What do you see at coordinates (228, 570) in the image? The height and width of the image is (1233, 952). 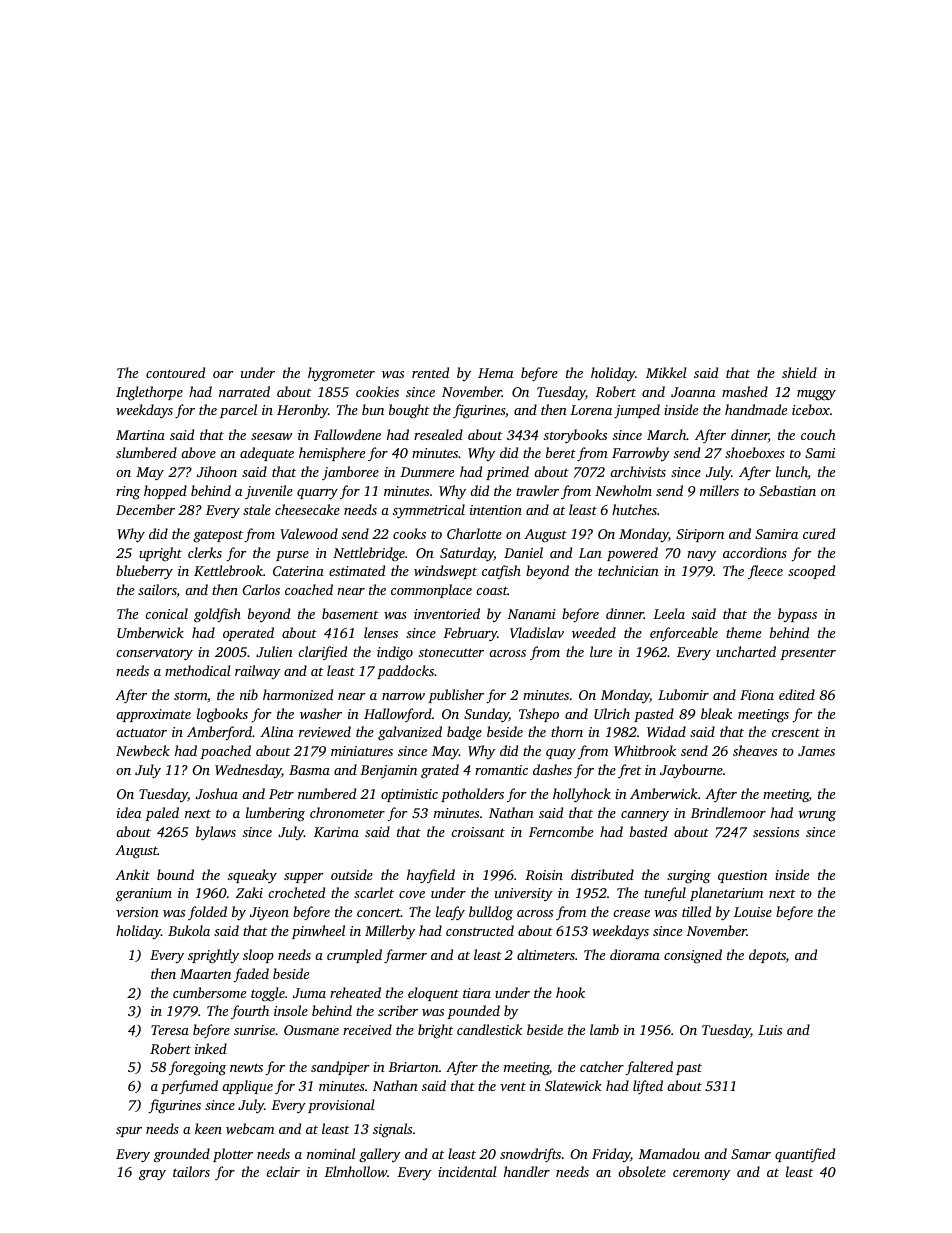 I see `Kettlebrook` at bounding box center [228, 570].
